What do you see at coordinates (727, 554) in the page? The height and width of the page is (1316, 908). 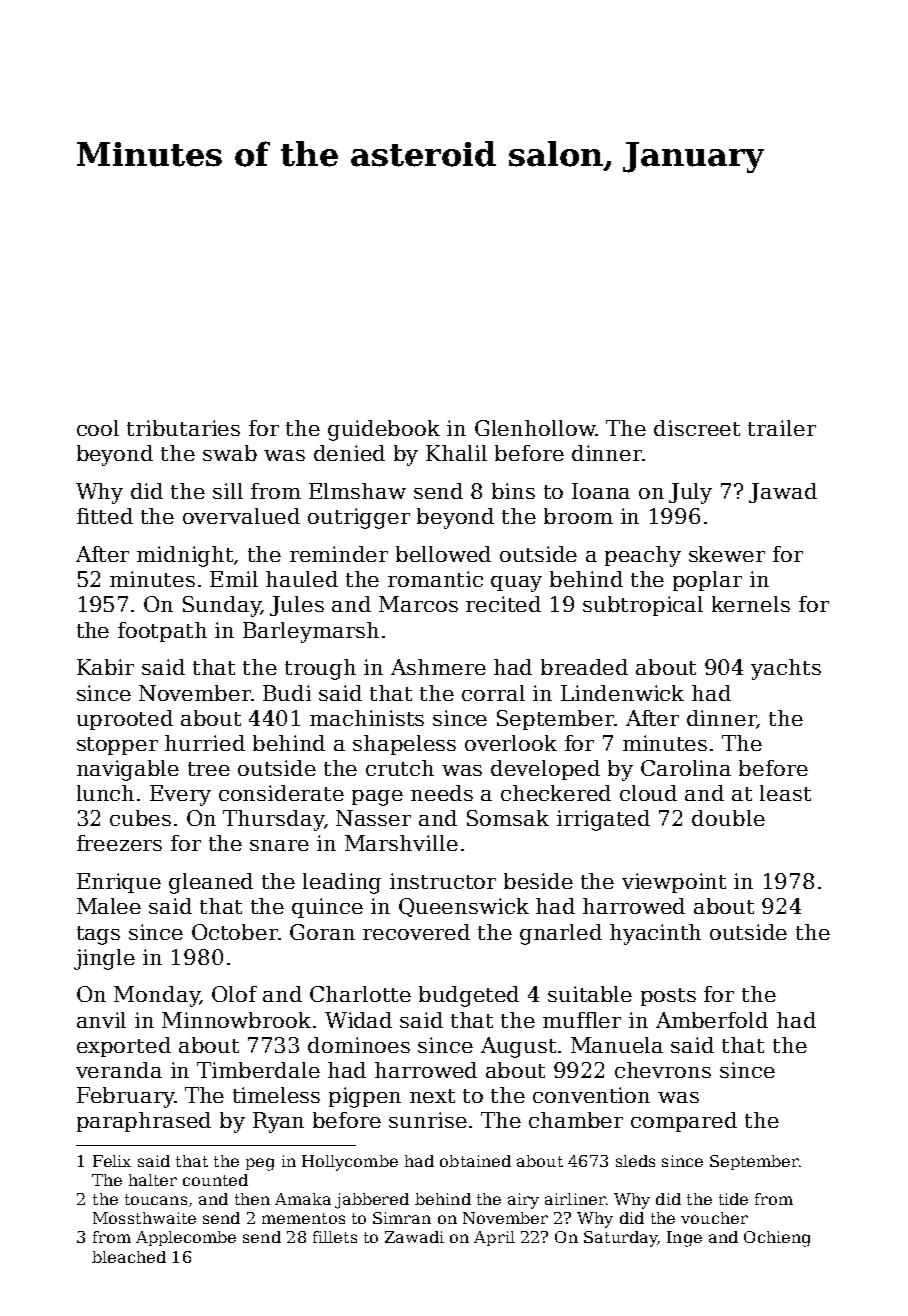 I see `skewer` at bounding box center [727, 554].
